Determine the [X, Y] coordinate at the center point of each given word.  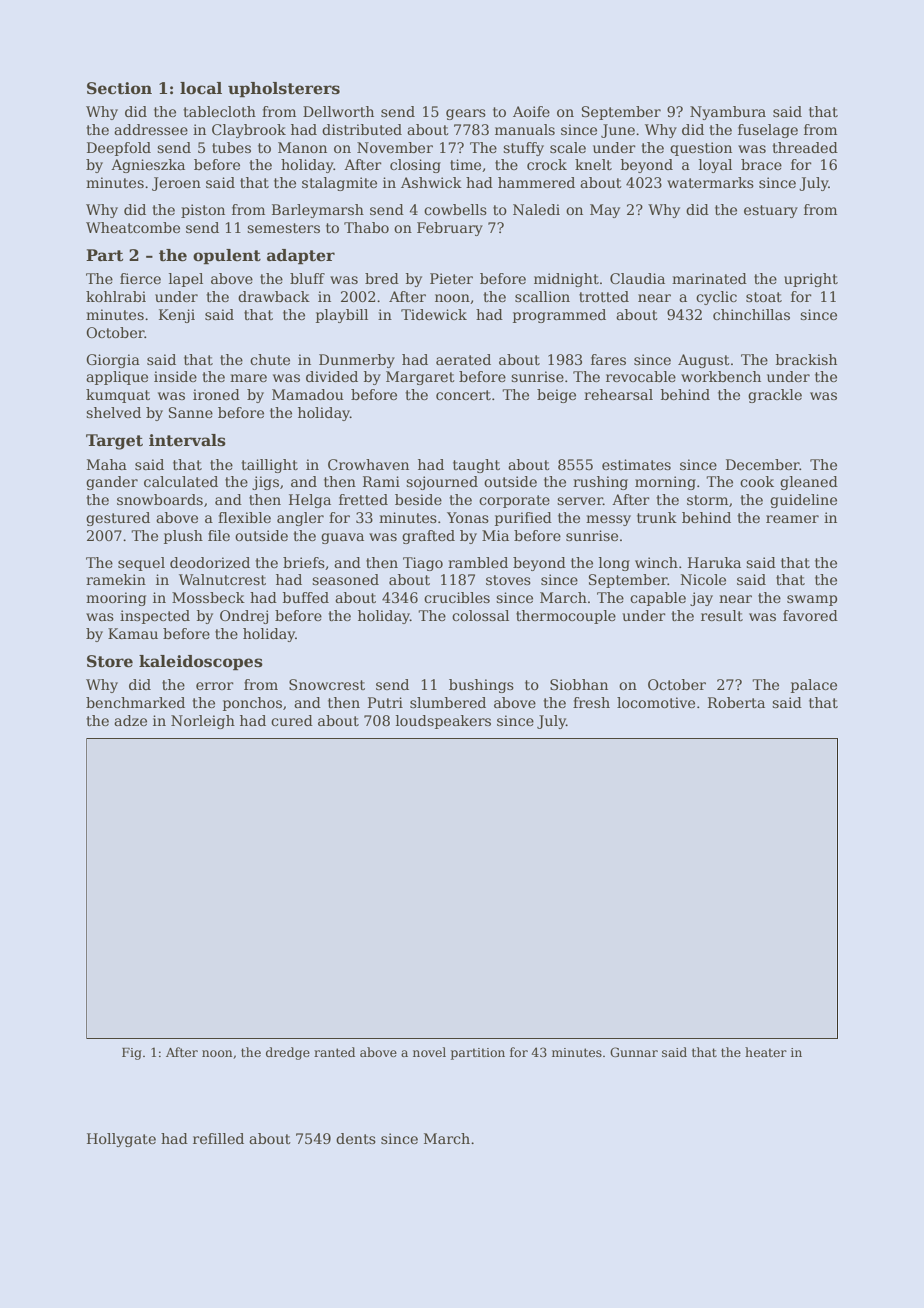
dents [356, 1138]
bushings [481, 686]
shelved [113, 412]
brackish [806, 359]
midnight [566, 280]
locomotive [656, 702]
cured [292, 720]
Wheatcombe [133, 227]
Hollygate [121, 1140]
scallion [542, 296]
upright [811, 280]
